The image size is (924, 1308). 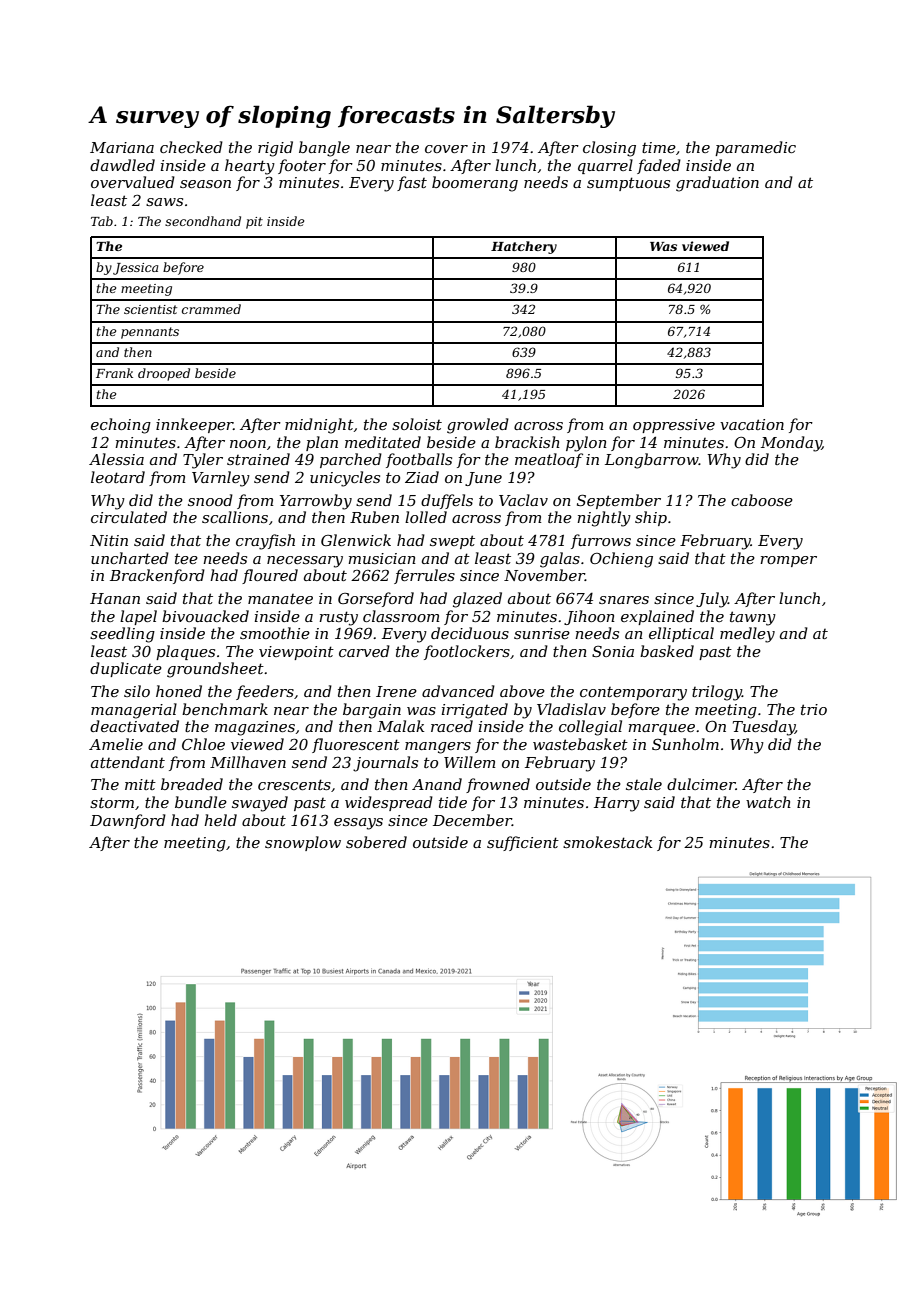 I want to click on oppressive, so click(x=674, y=426).
